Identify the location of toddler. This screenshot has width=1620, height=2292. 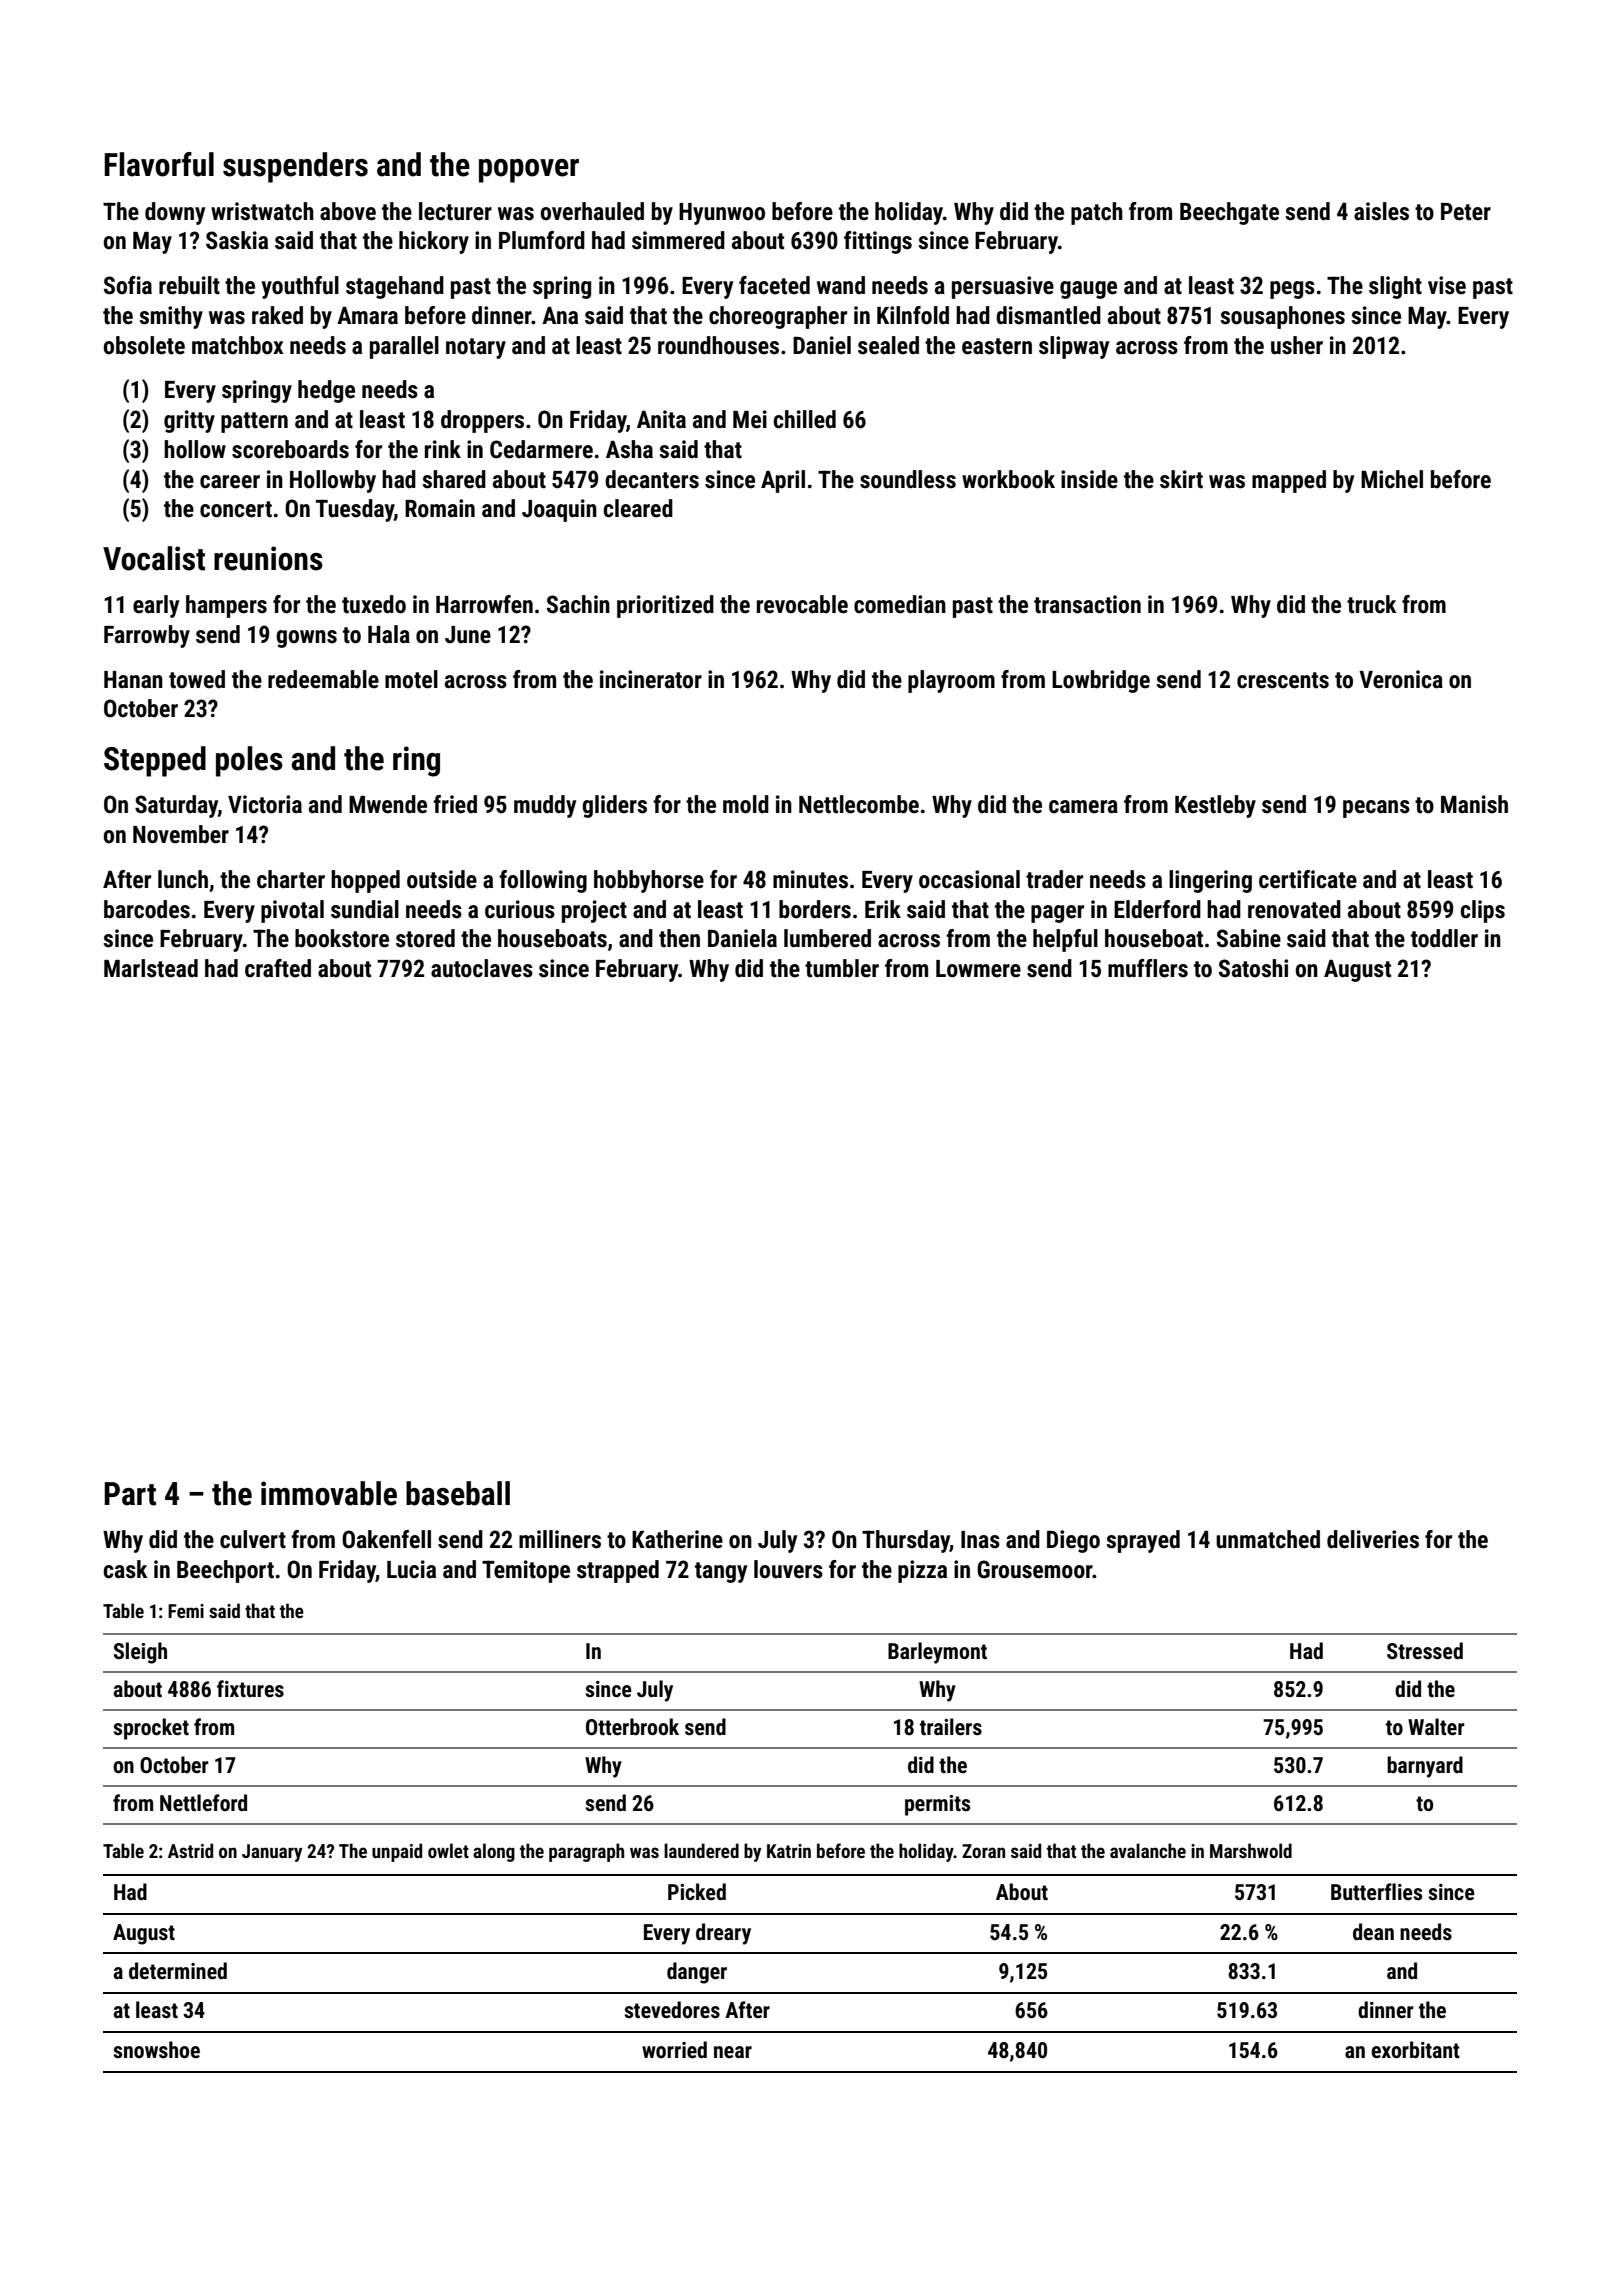
(1444, 938).
